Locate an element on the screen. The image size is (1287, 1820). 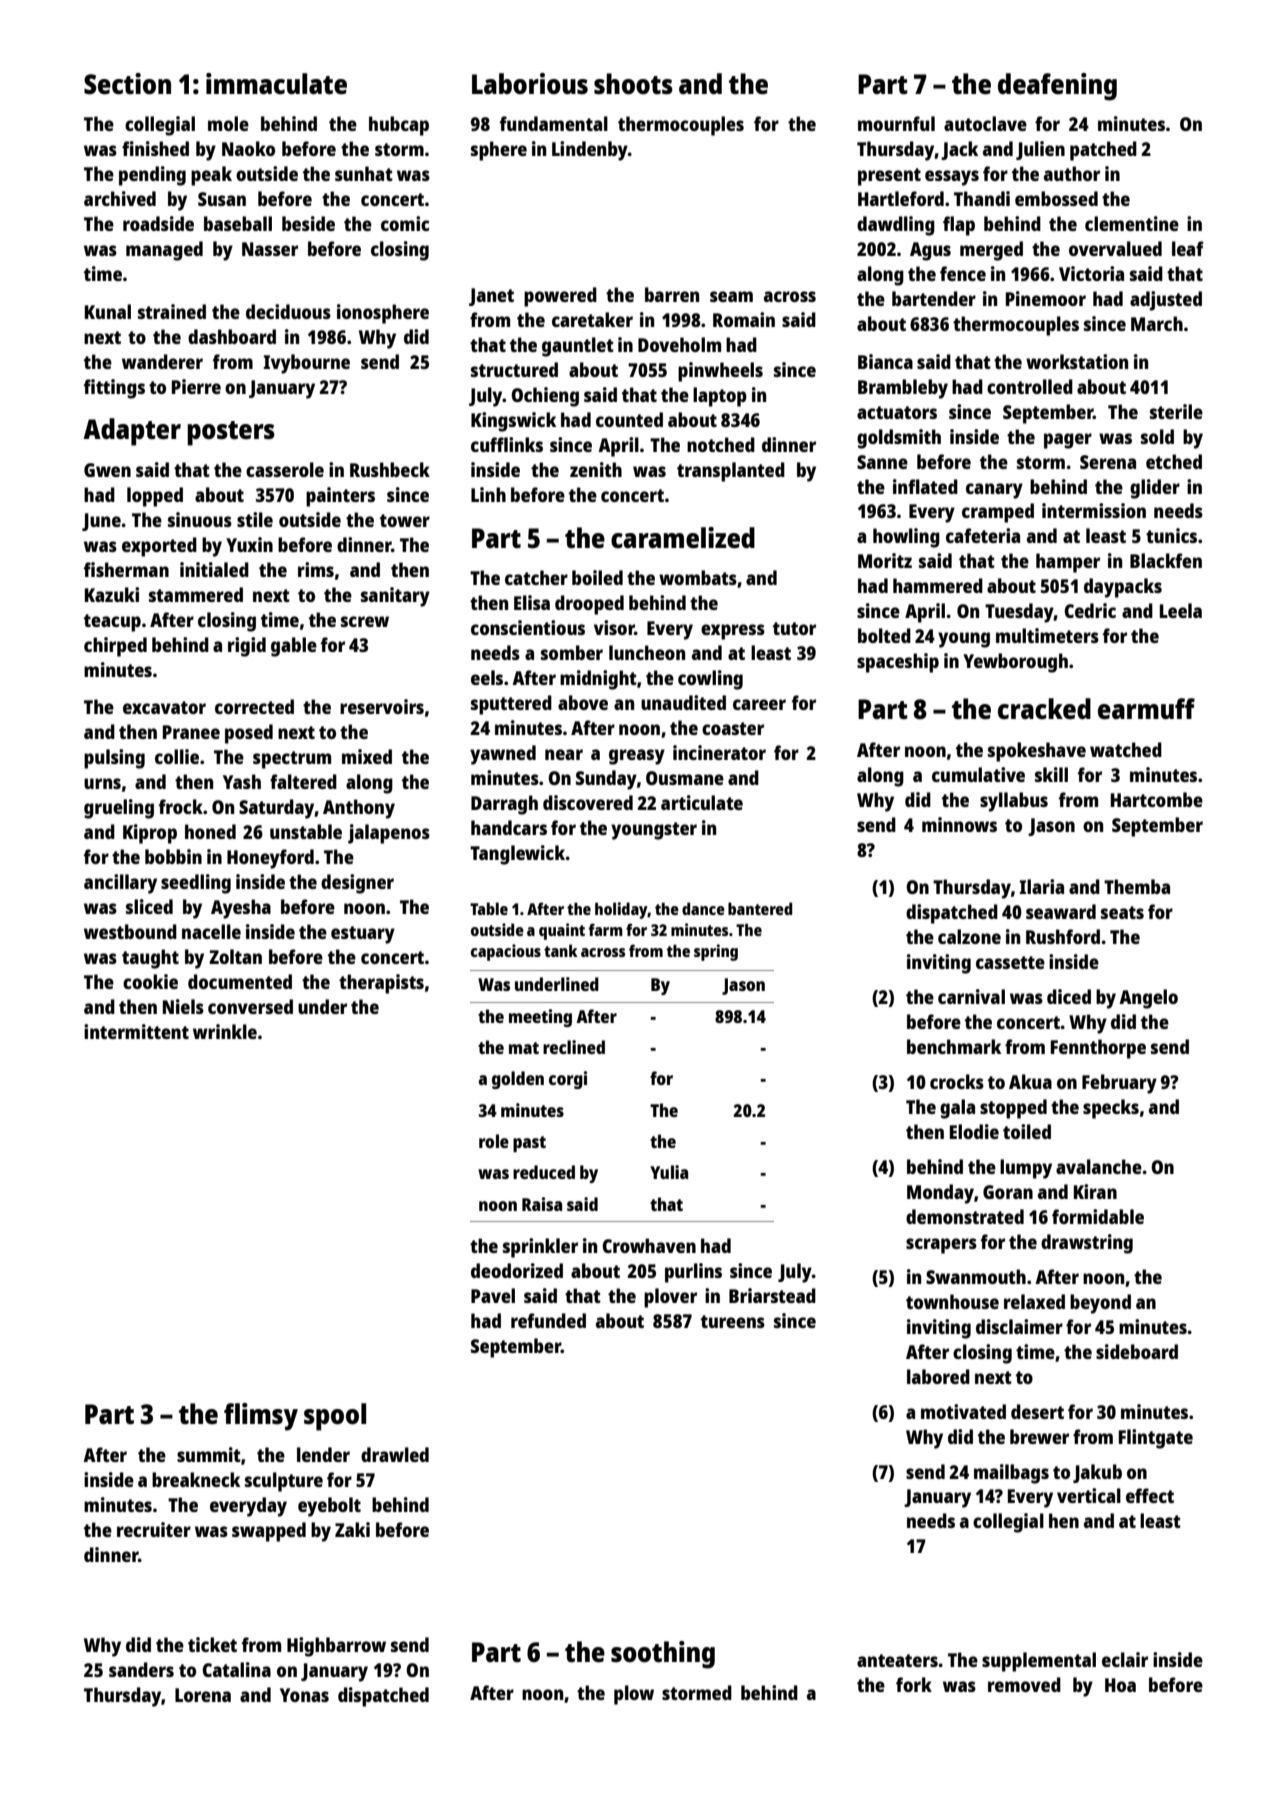
Section is located at coordinates (127, 83).
